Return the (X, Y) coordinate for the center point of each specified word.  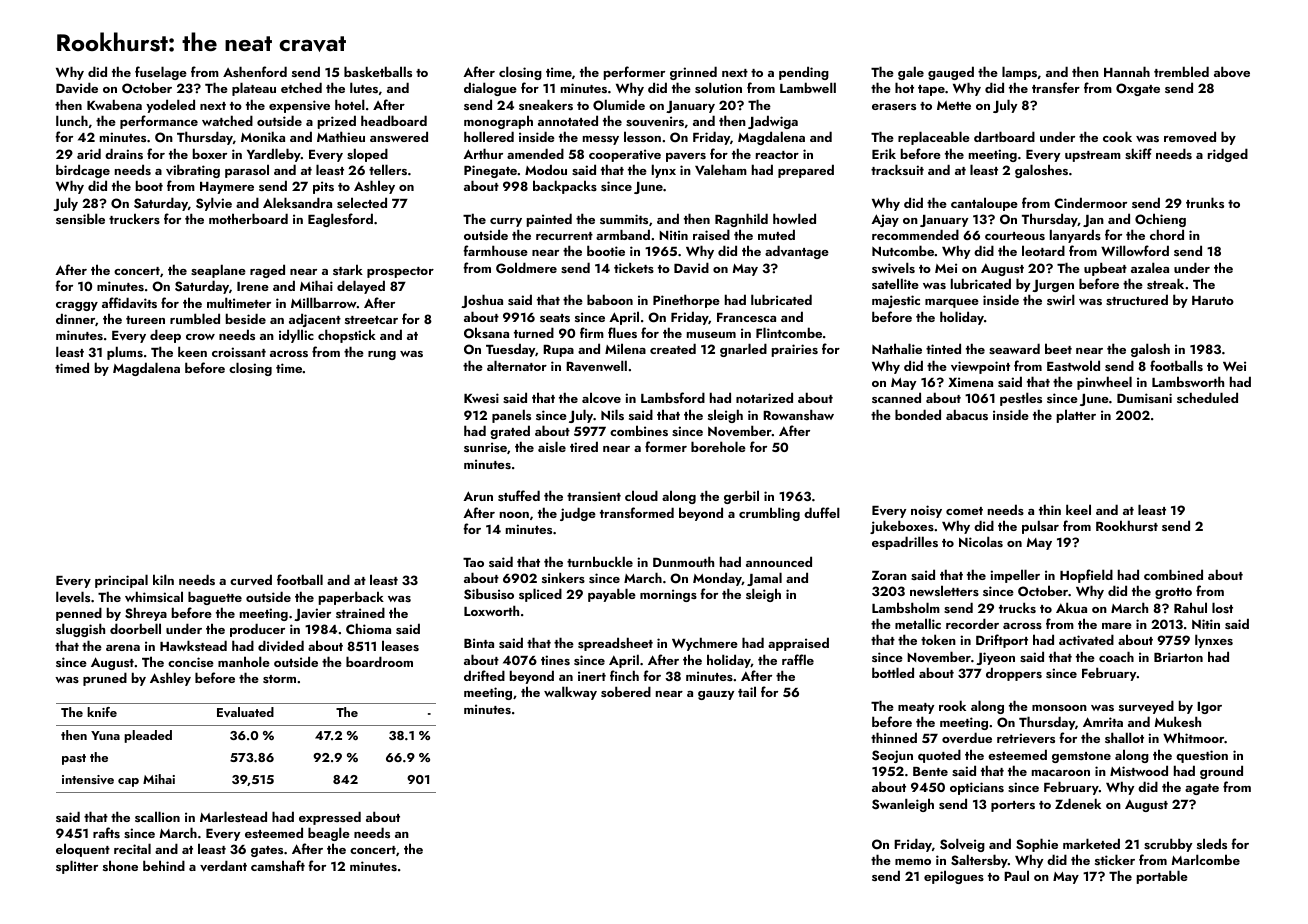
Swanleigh (903, 805)
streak (1165, 283)
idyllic (296, 336)
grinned (693, 73)
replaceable (934, 138)
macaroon (1061, 773)
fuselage (161, 73)
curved (251, 580)
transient (594, 496)
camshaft (278, 865)
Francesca (746, 317)
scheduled (1207, 397)
